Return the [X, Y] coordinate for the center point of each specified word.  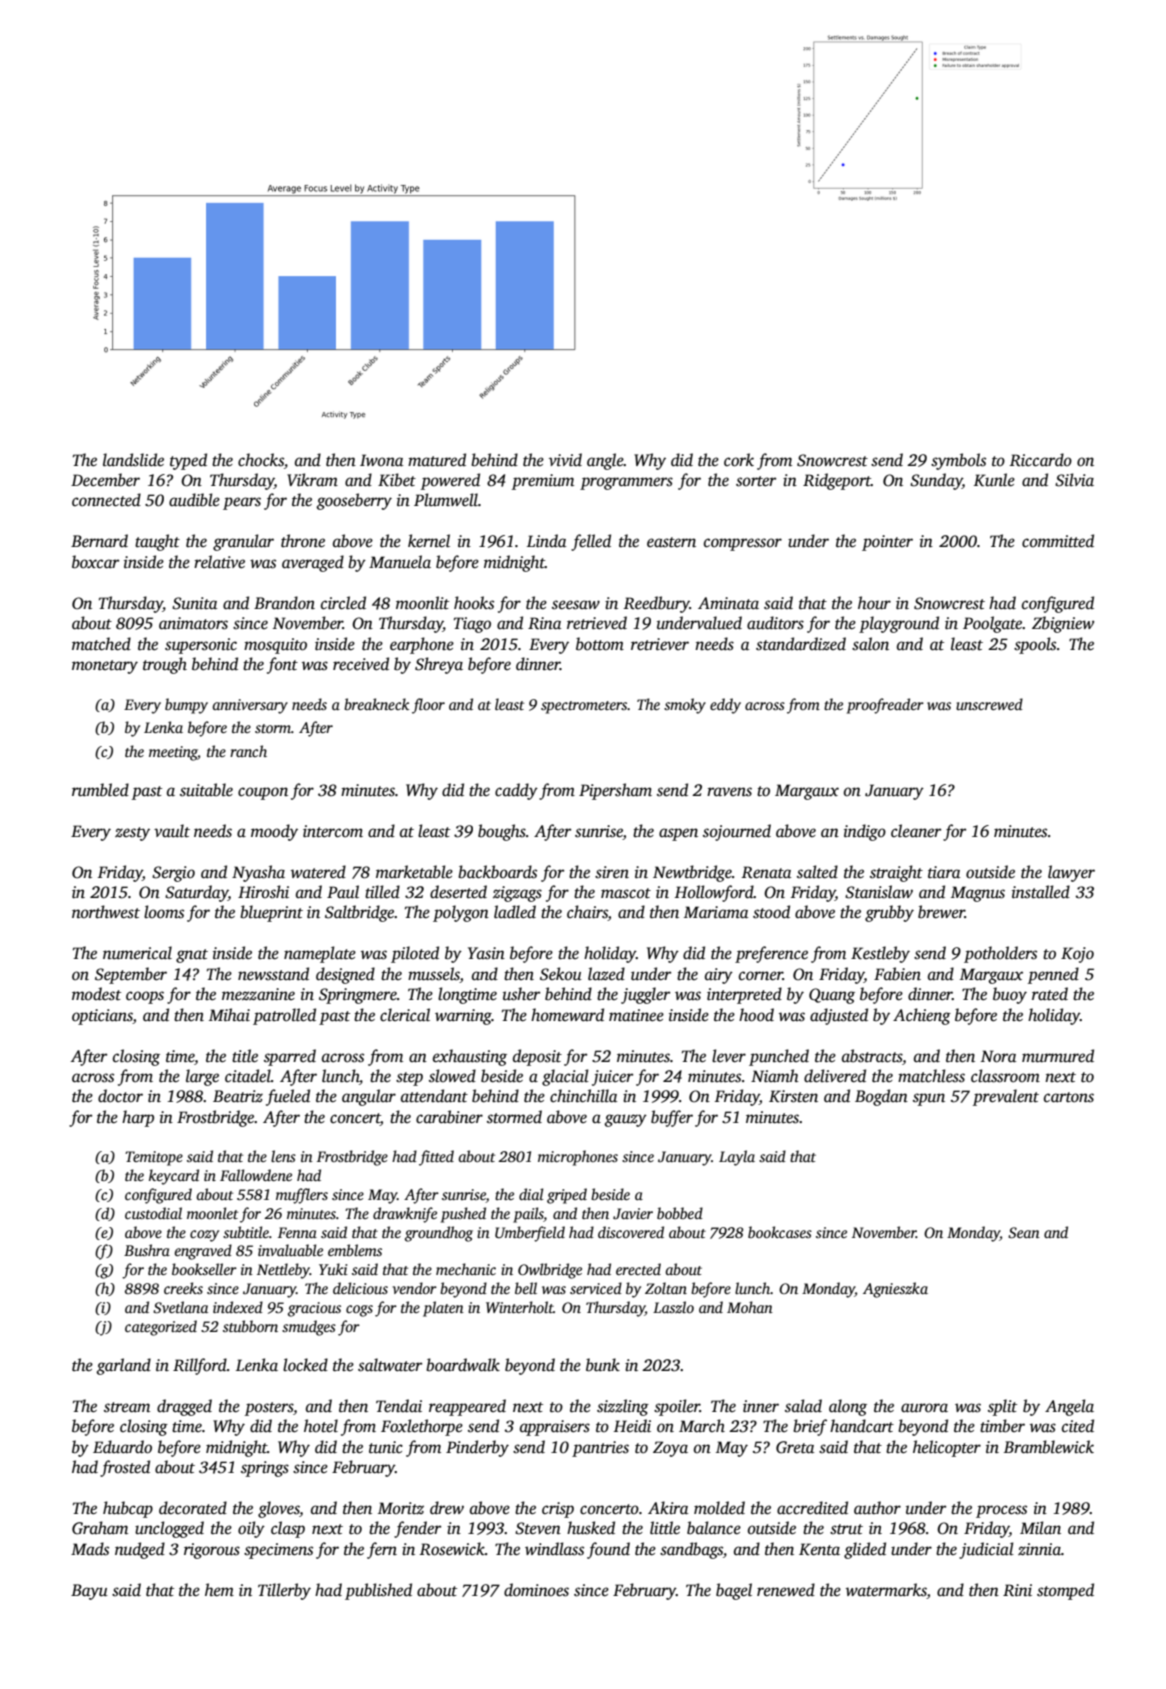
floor [428, 706]
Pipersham [615, 791]
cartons [1069, 1097]
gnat [192, 956]
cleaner [916, 831]
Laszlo [673, 1307]
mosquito [275, 646]
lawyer [1071, 873]
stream [127, 1407]
